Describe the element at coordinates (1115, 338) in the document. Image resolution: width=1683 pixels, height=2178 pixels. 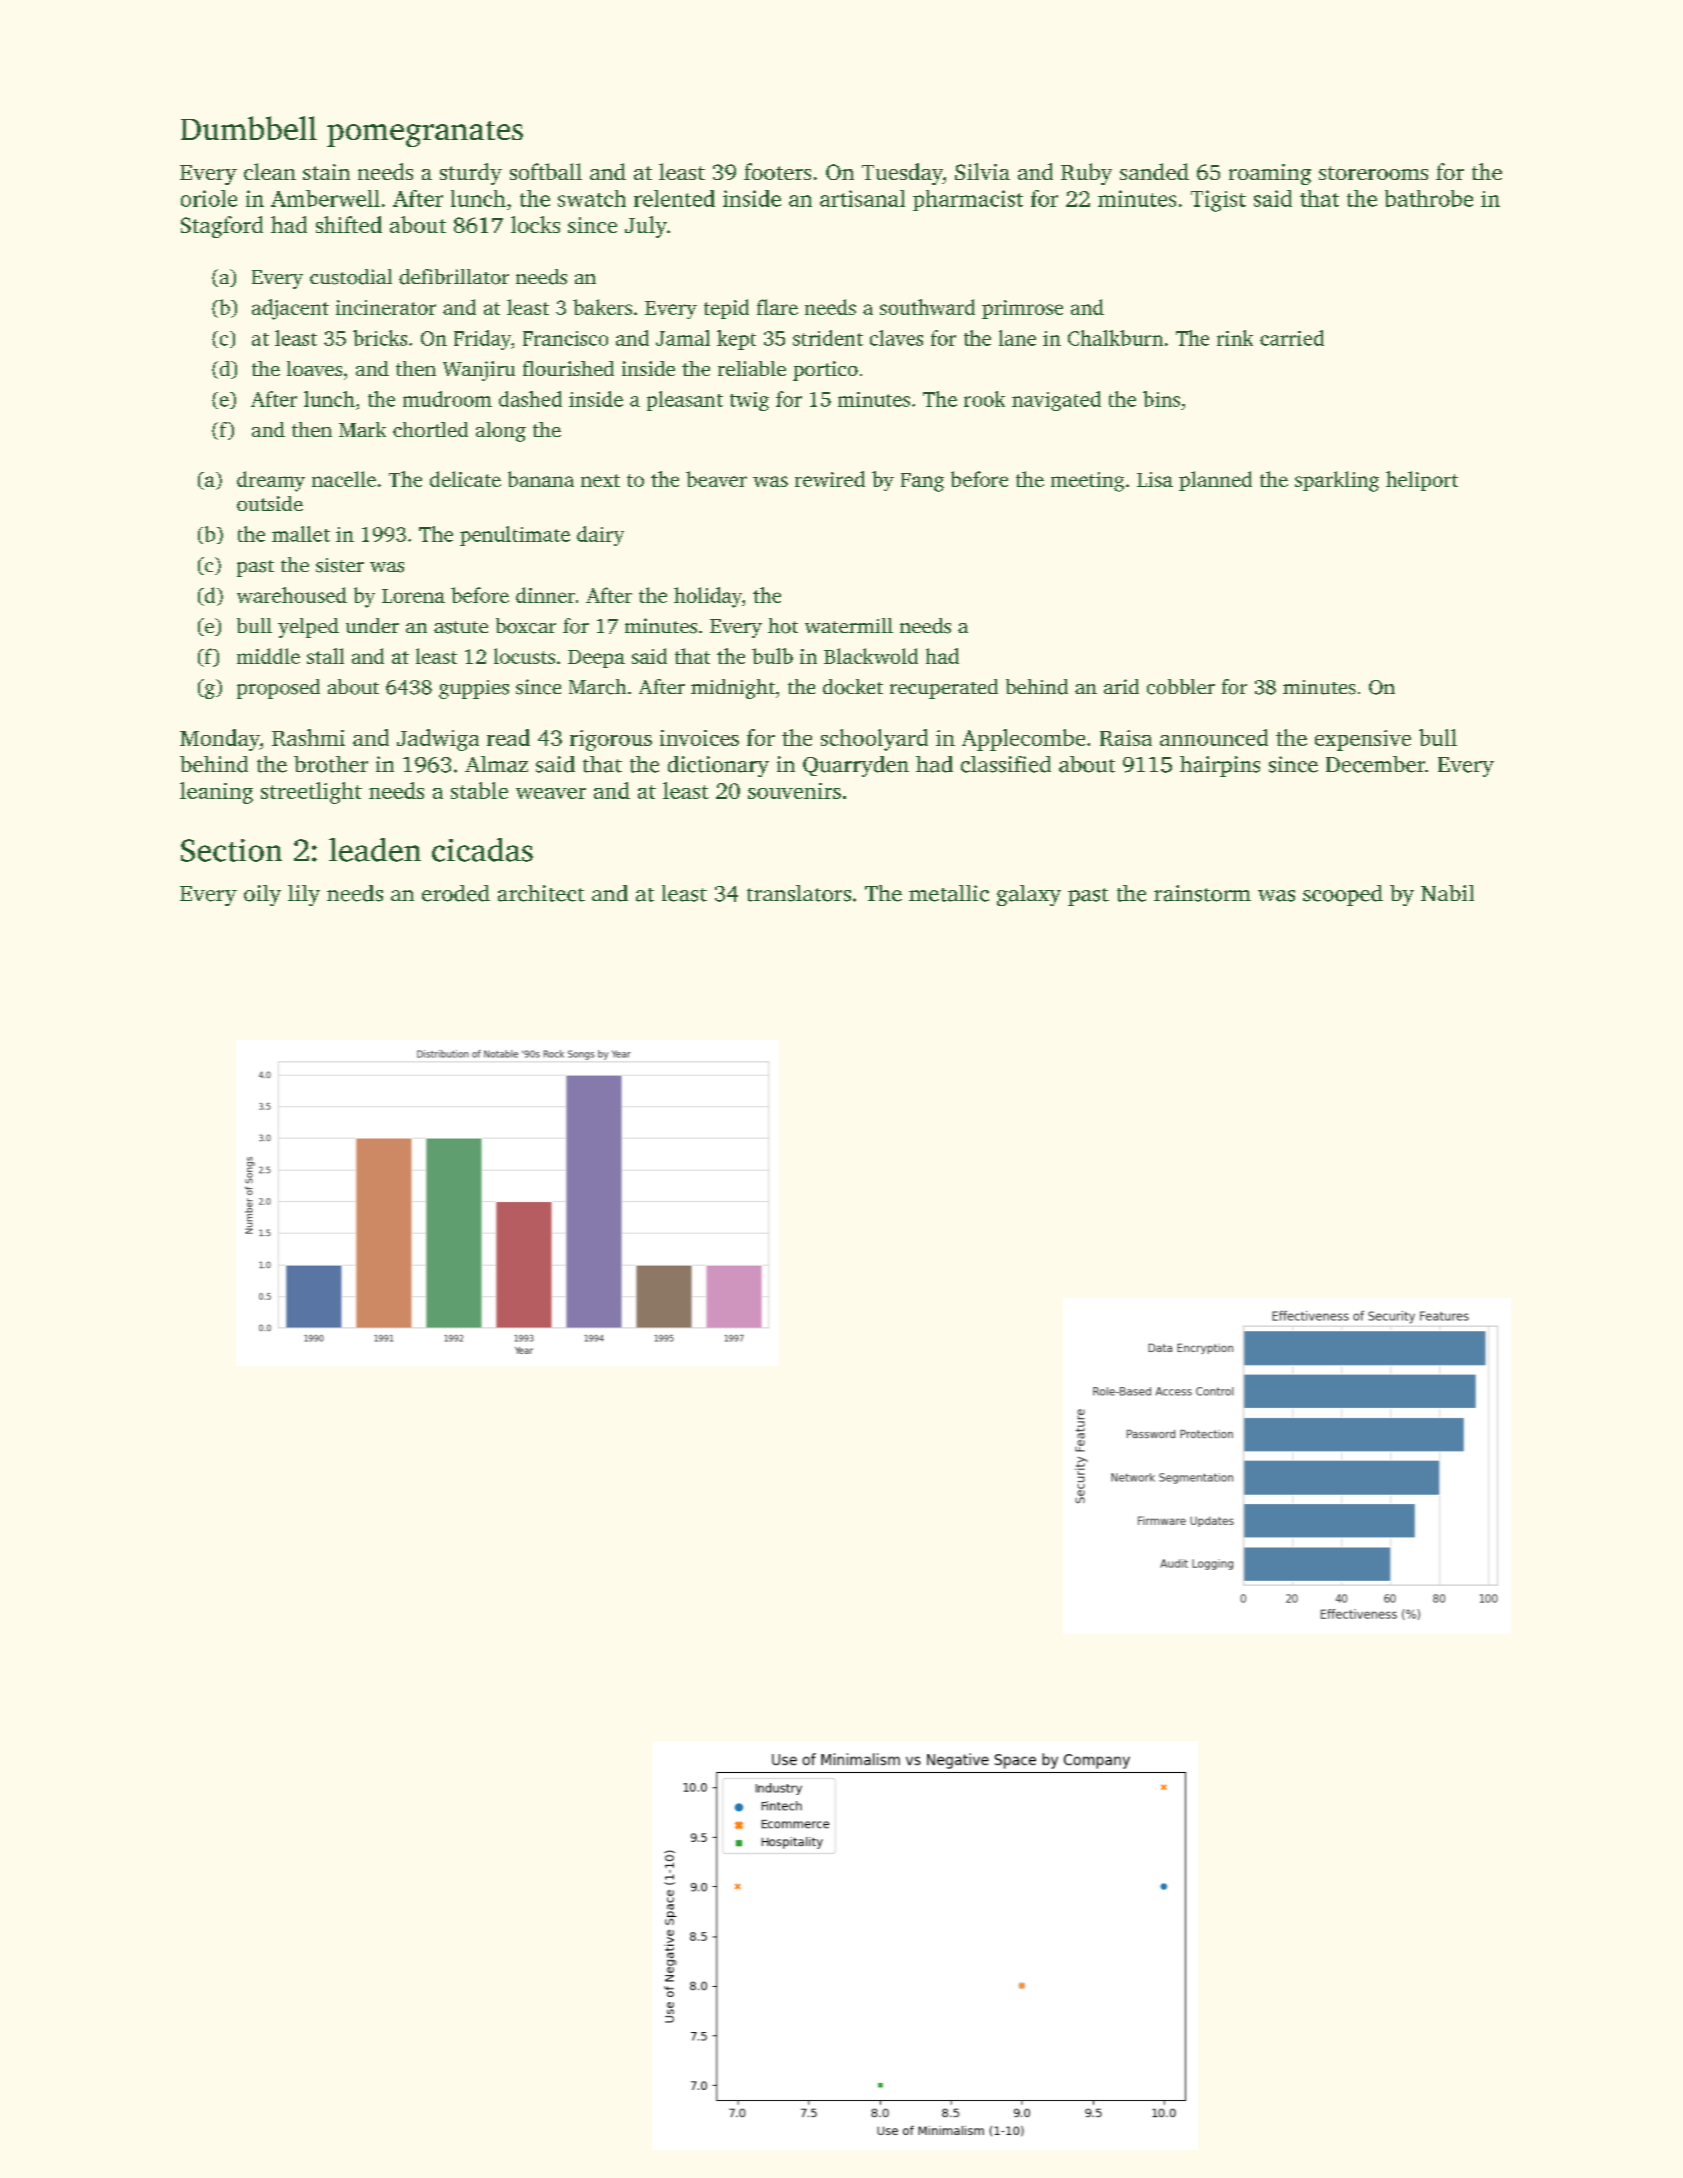
I see `Chalkburn` at that location.
